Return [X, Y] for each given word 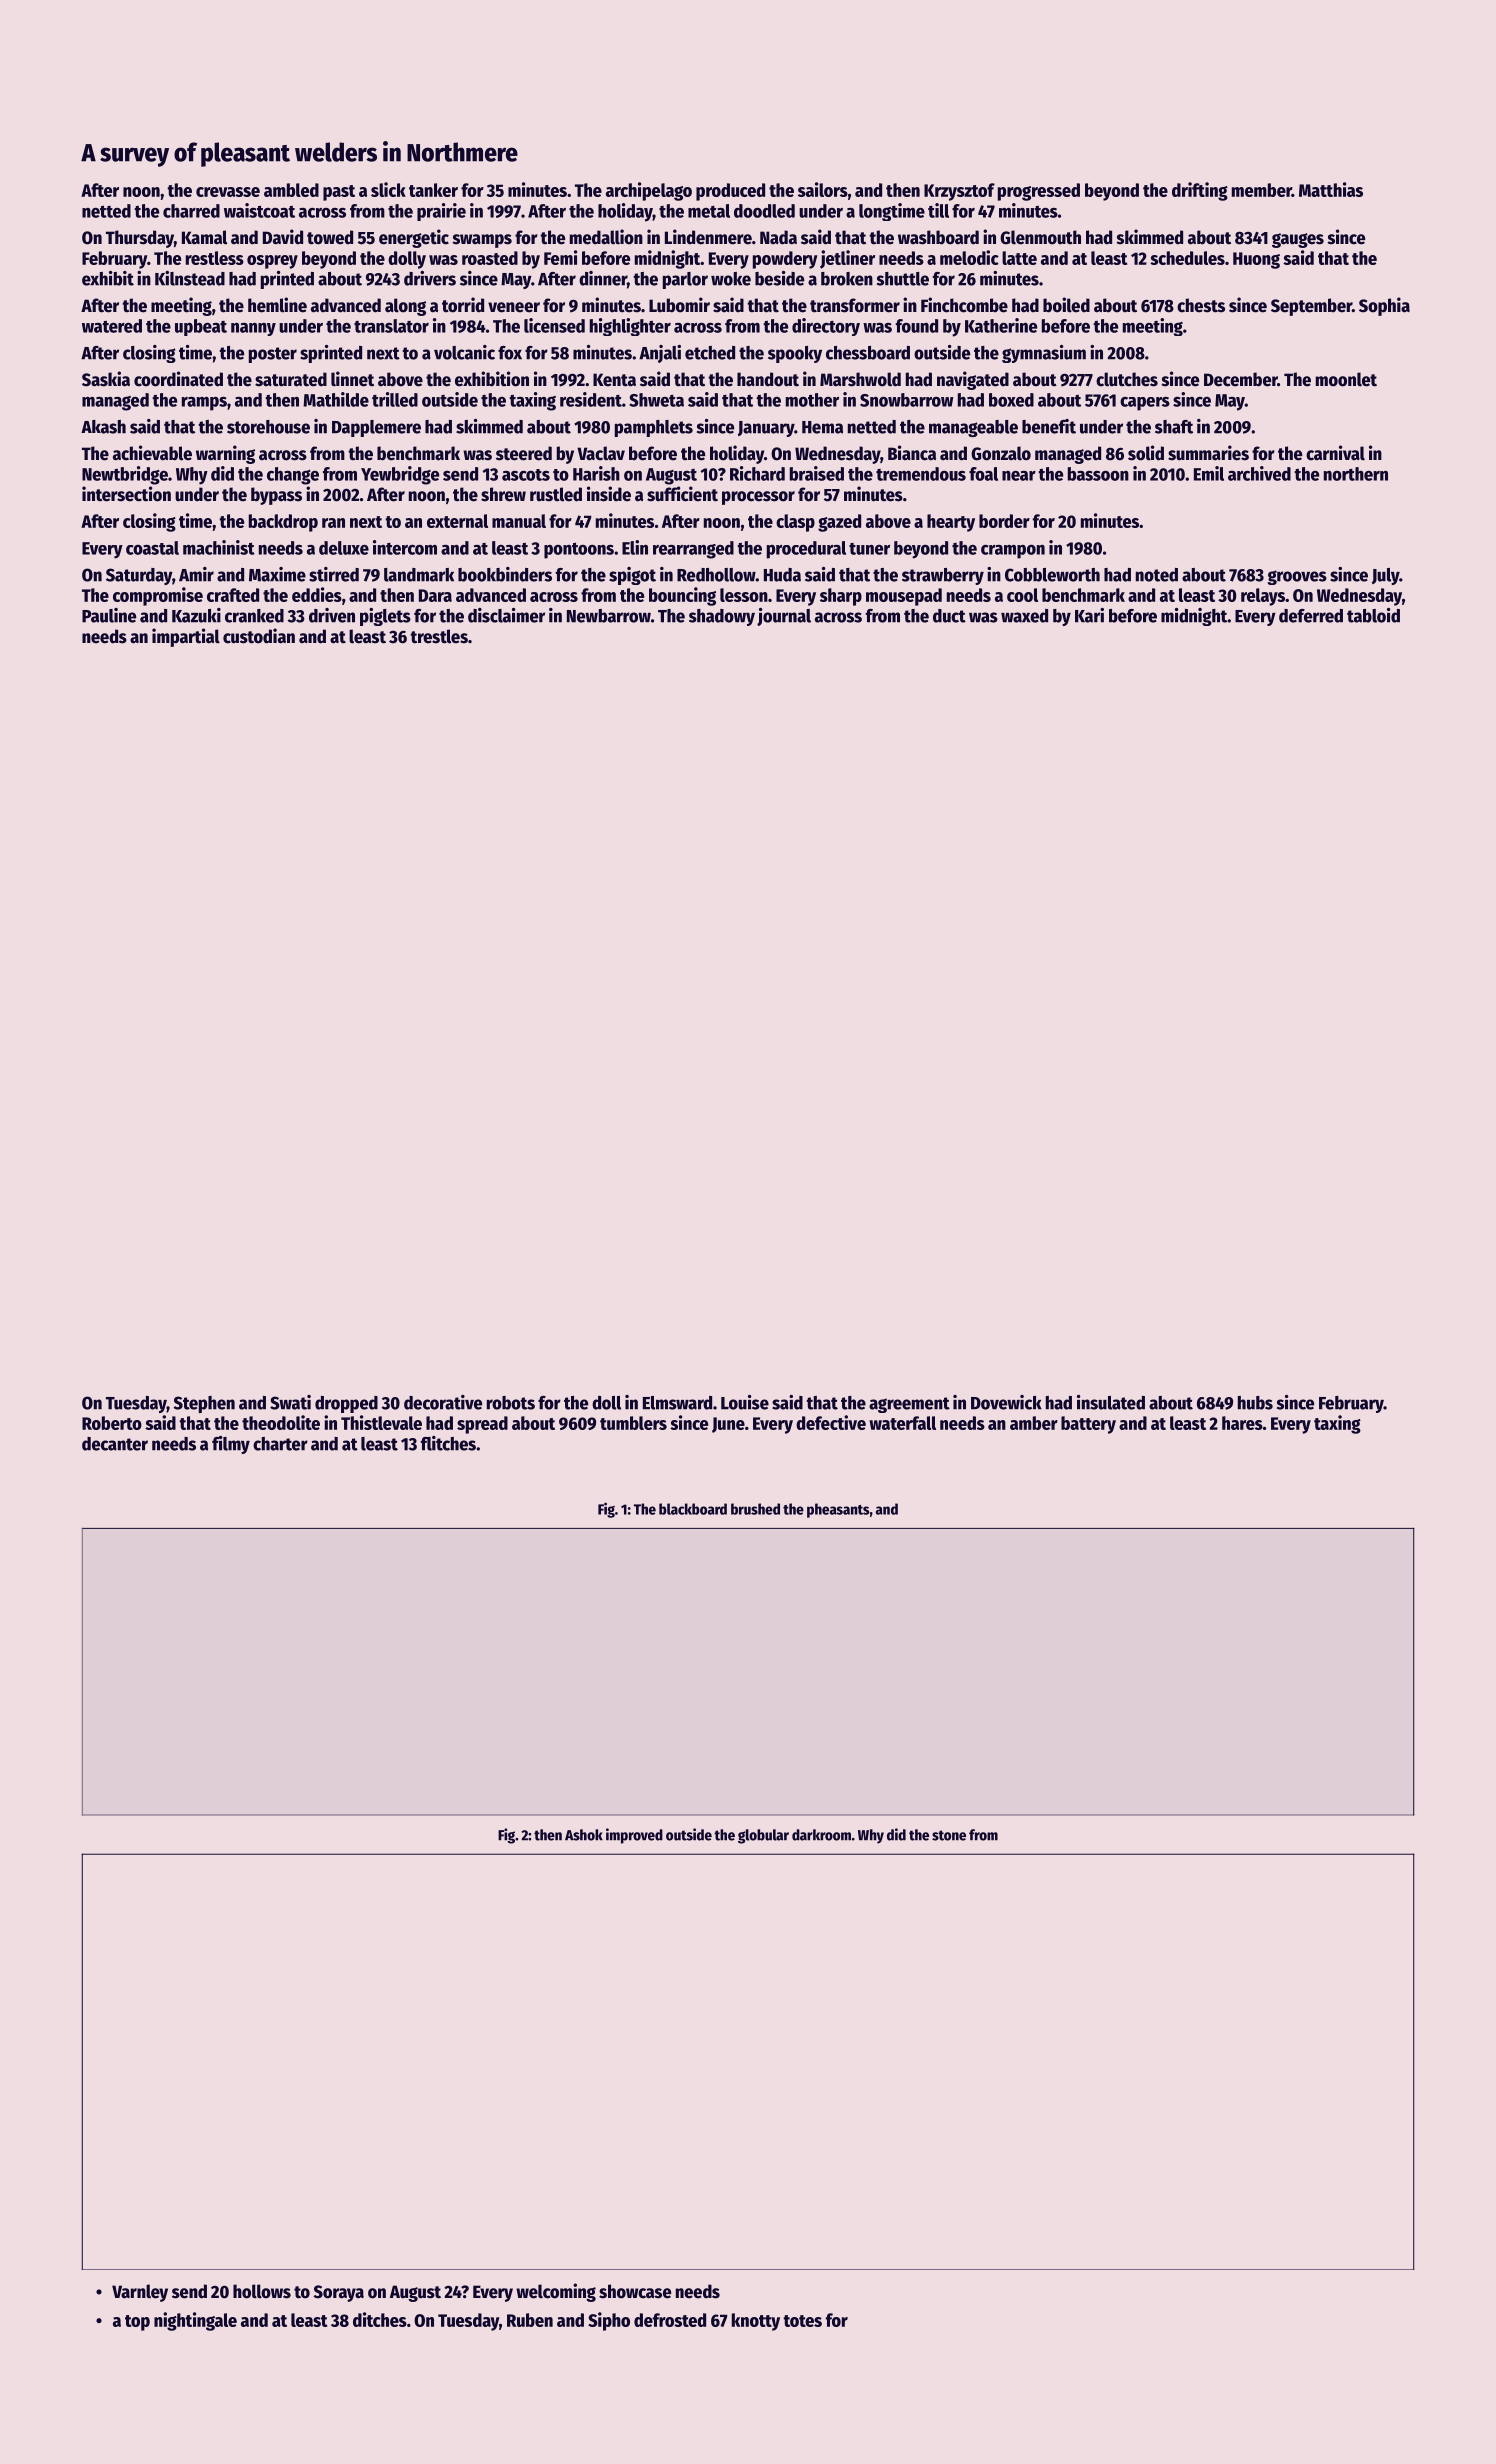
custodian [259, 636]
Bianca [912, 453]
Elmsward [677, 1403]
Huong [1256, 260]
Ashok [584, 1835]
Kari [1089, 615]
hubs [1255, 1403]
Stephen [204, 1404]
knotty [756, 2322]
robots [511, 1403]
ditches [380, 2319]
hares [1242, 1423]
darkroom [821, 1835]
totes [802, 2321]
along [405, 307]
